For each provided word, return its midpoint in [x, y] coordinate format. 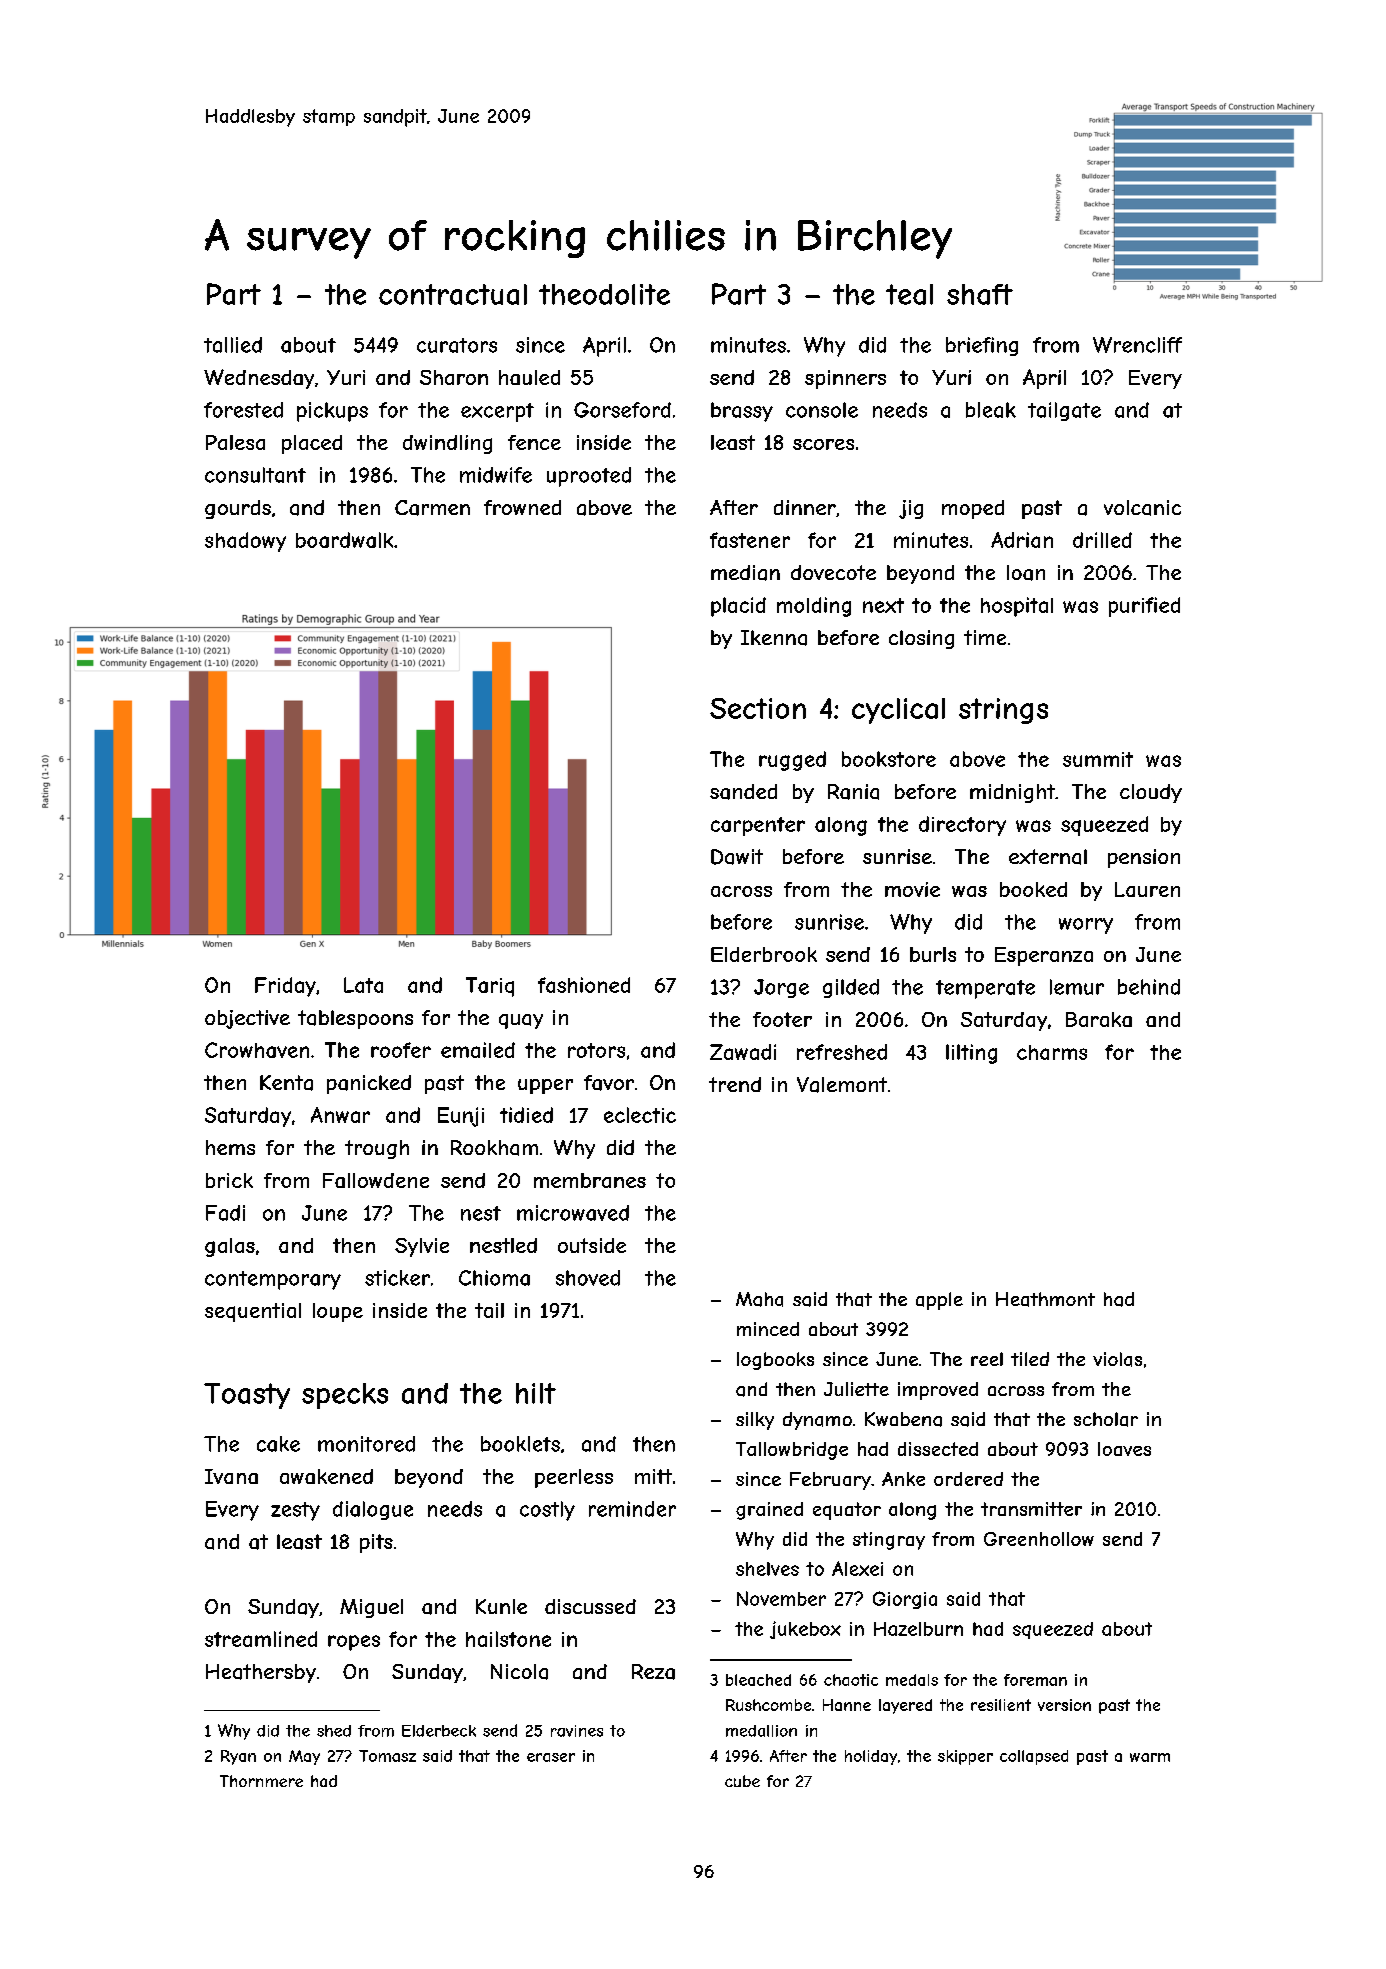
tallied [233, 345]
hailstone [508, 1639]
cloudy [1151, 793]
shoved [588, 1278]
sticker [397, 1278]
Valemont [842, 1085]
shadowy [245, 542]
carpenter [758, 826]
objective [247, 1019]
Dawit [737, 857]
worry [1086, 926]
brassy [742, 412]
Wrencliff [1137, 345]
